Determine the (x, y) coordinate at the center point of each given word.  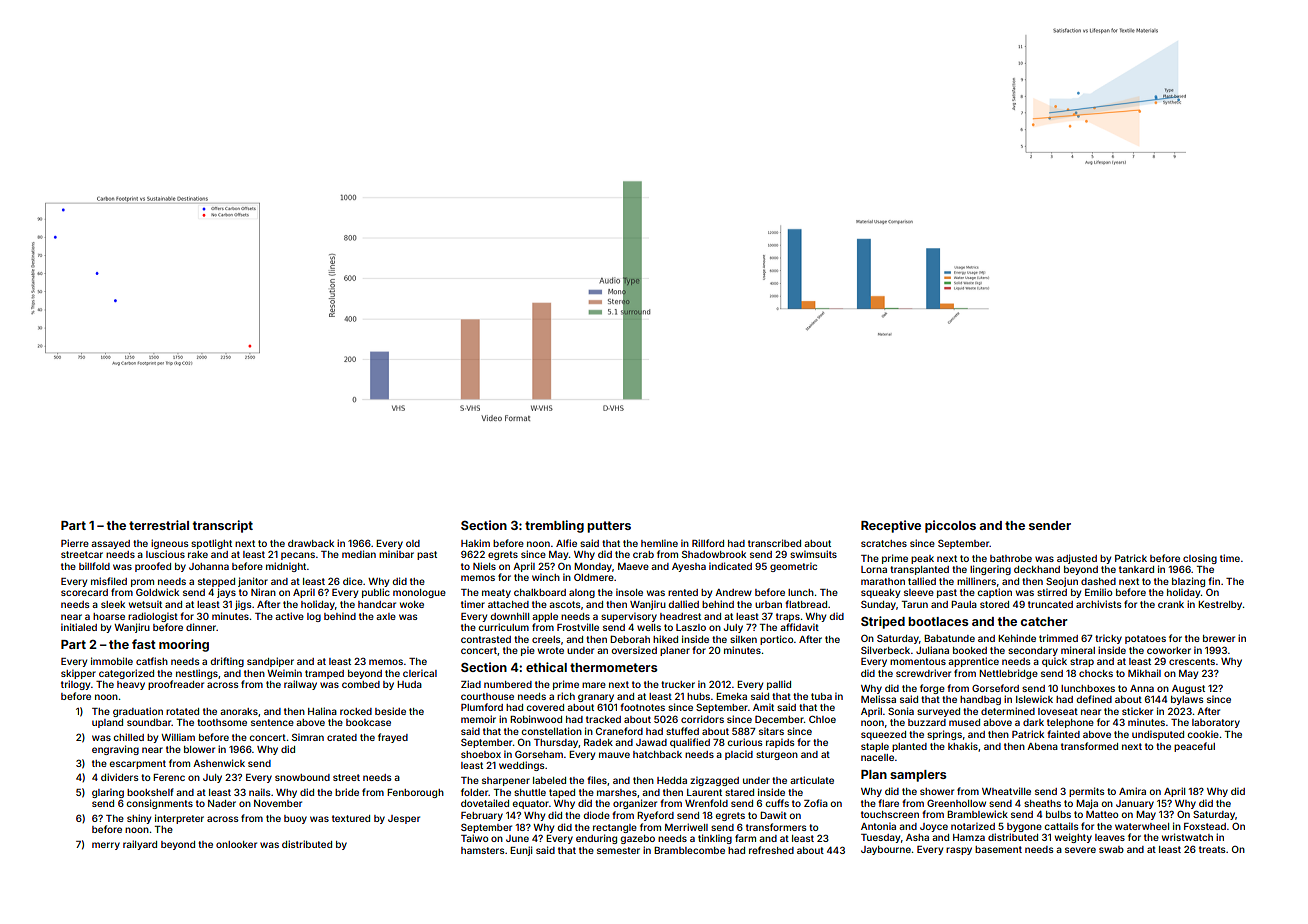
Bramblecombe (689, 850)
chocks (1096, 673)
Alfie (566, 543)
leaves (1110, 837)
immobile (112, 661)
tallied (922, 581)
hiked (665, 639)
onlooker (236, 844)
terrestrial (159, 525)
